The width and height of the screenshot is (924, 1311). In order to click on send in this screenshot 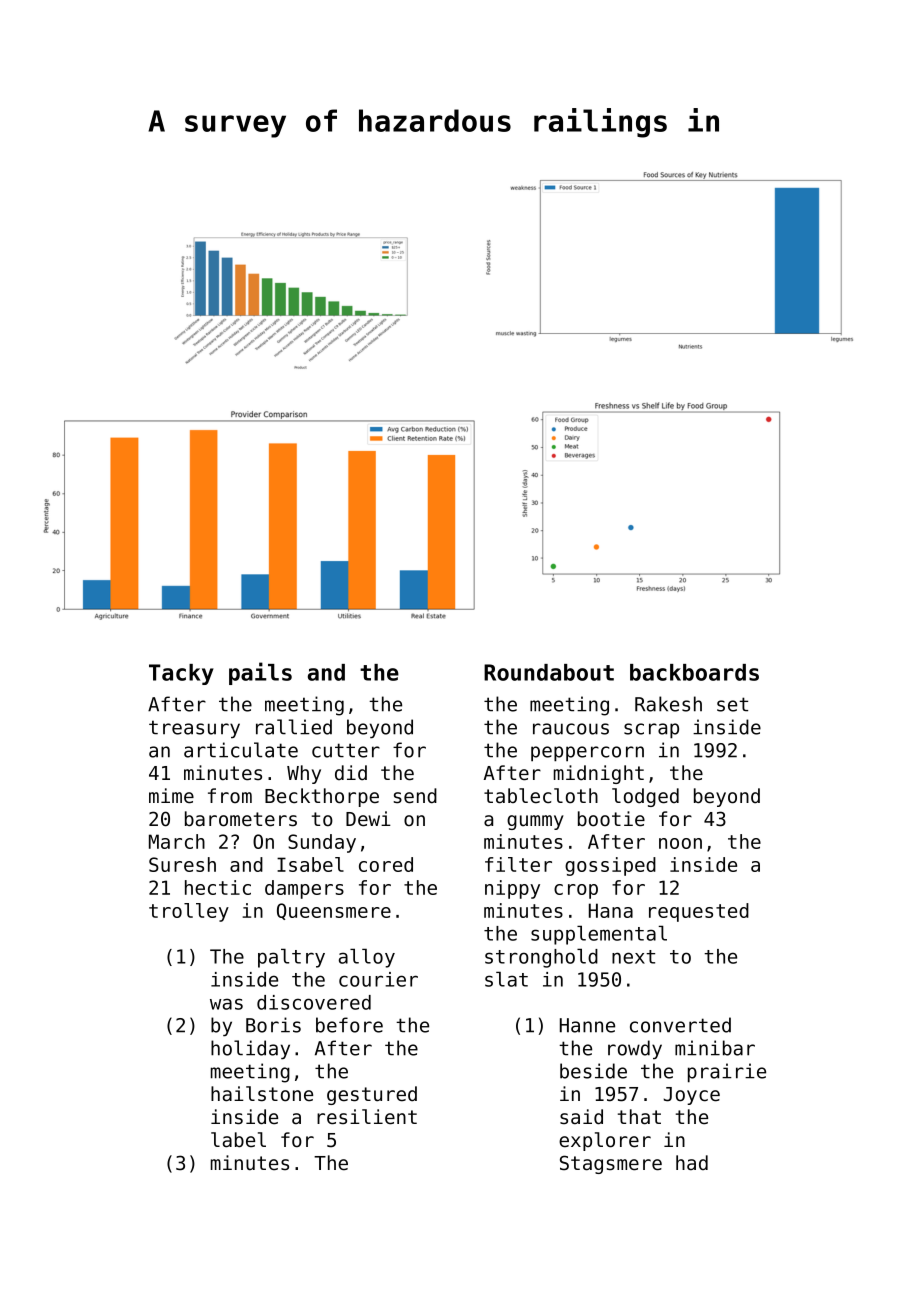, I will do `click(415, 796)`.
